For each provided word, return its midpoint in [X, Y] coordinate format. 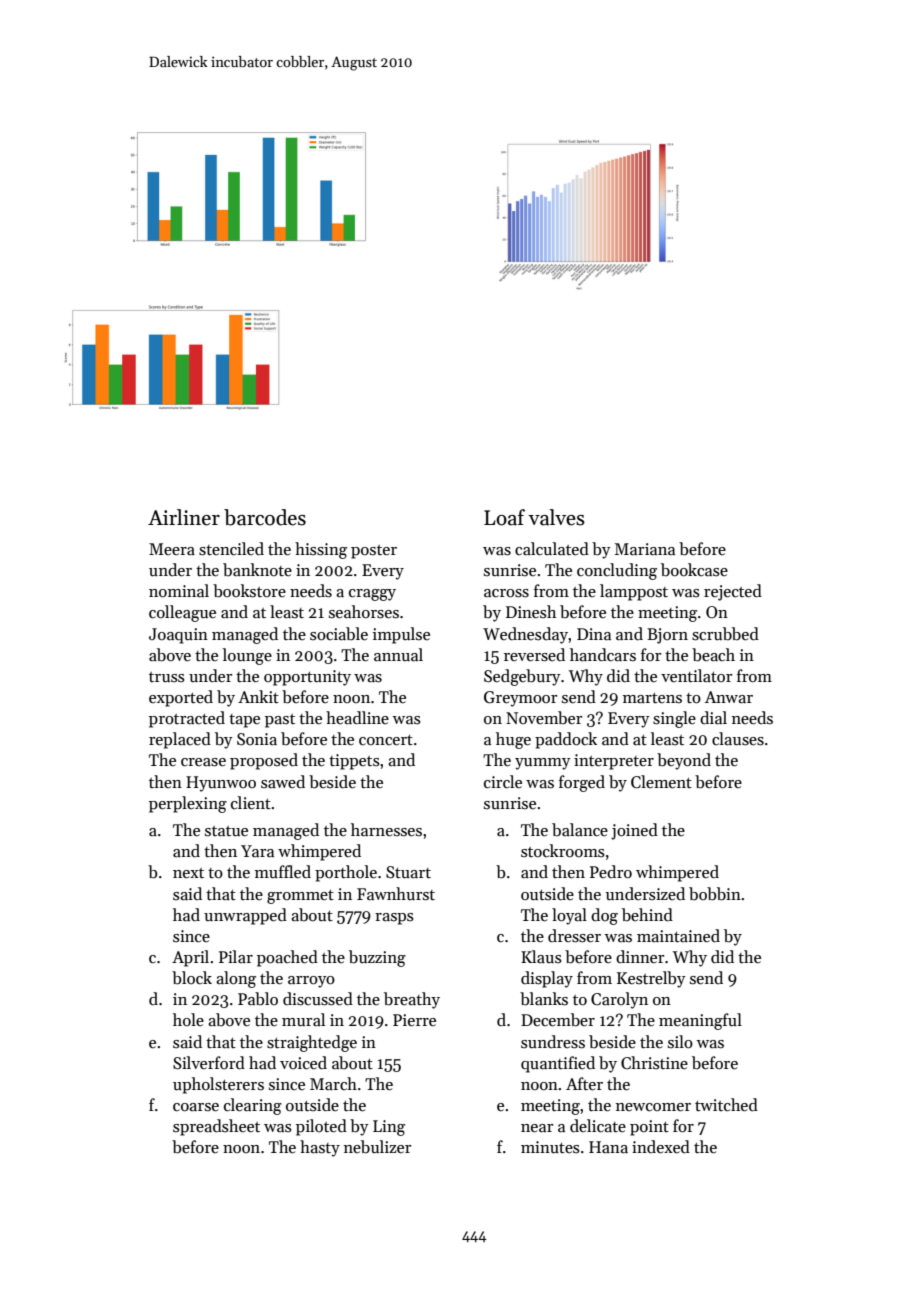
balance [580, 830]
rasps [394, 919]
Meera [172, 549]
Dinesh [531, 612]
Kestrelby [651, 979]
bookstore [249, 591]
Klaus [541, 957]
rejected [733, 592]
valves [556, 517]
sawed [283, 782]
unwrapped [245, 916]
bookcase [694, 570]
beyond [684, 761]
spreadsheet [216, 1127]
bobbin [715, 894]
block [192, 978]
